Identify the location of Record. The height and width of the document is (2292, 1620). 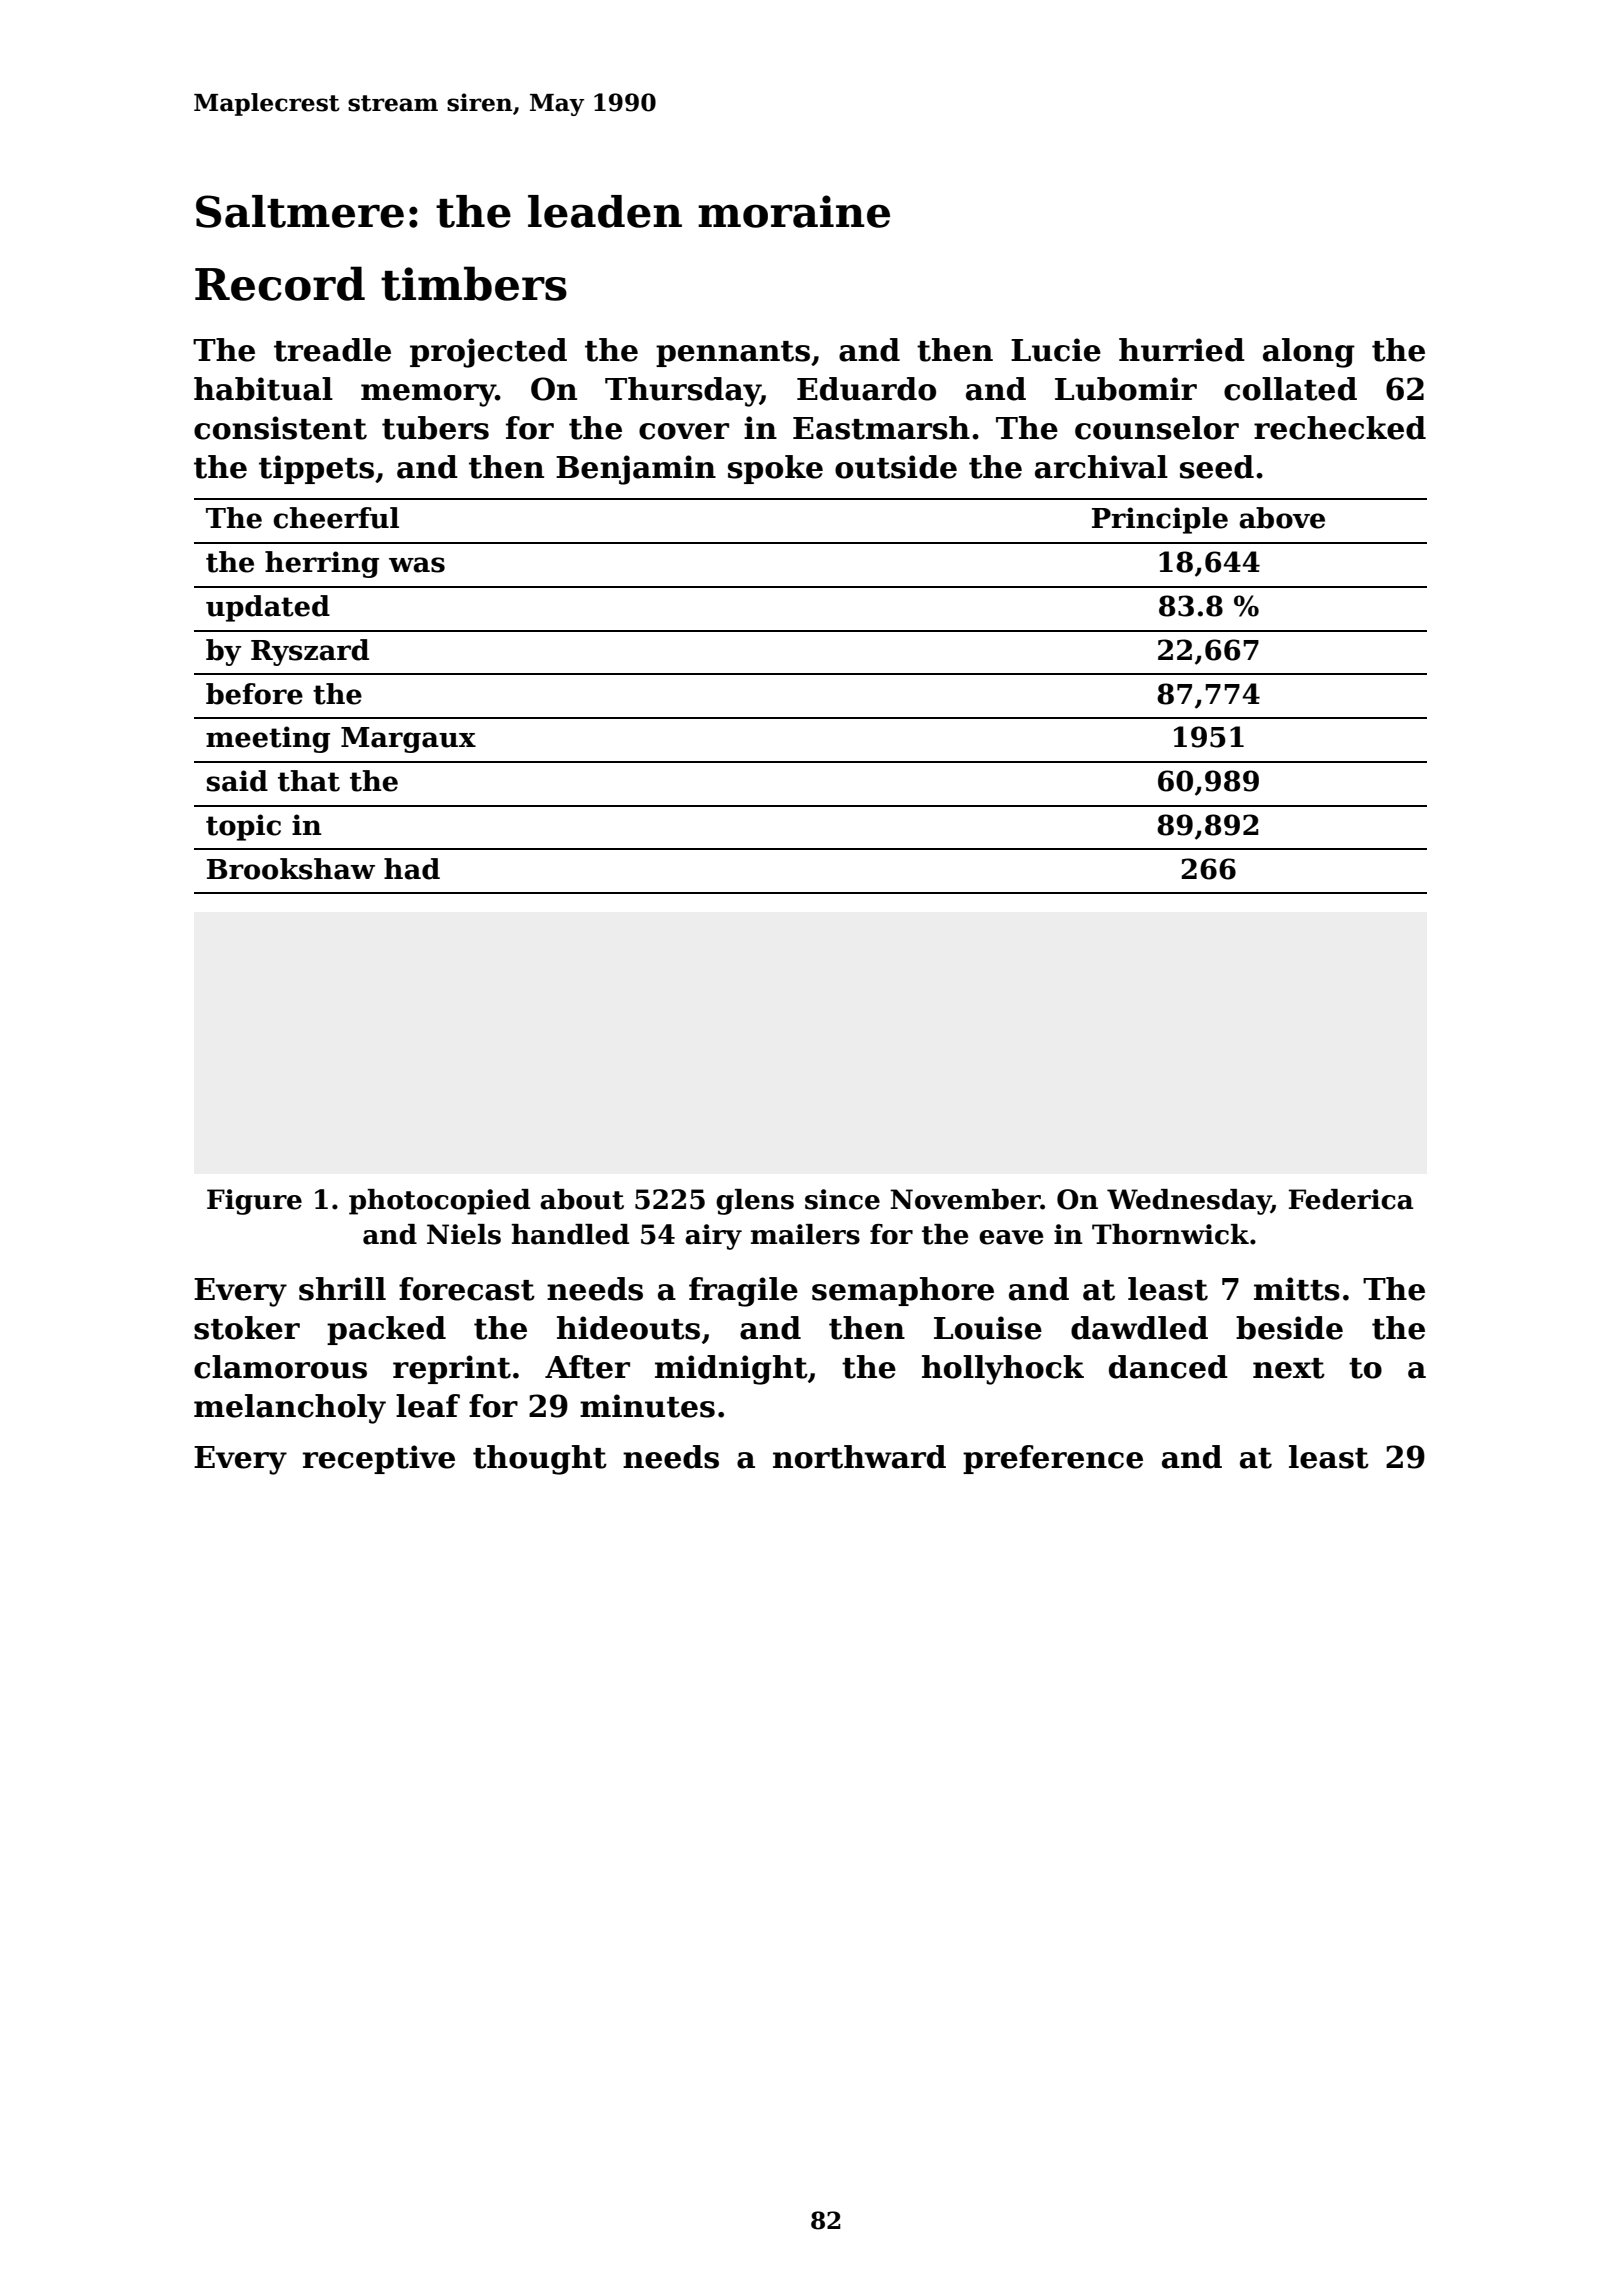
(280, 283).
